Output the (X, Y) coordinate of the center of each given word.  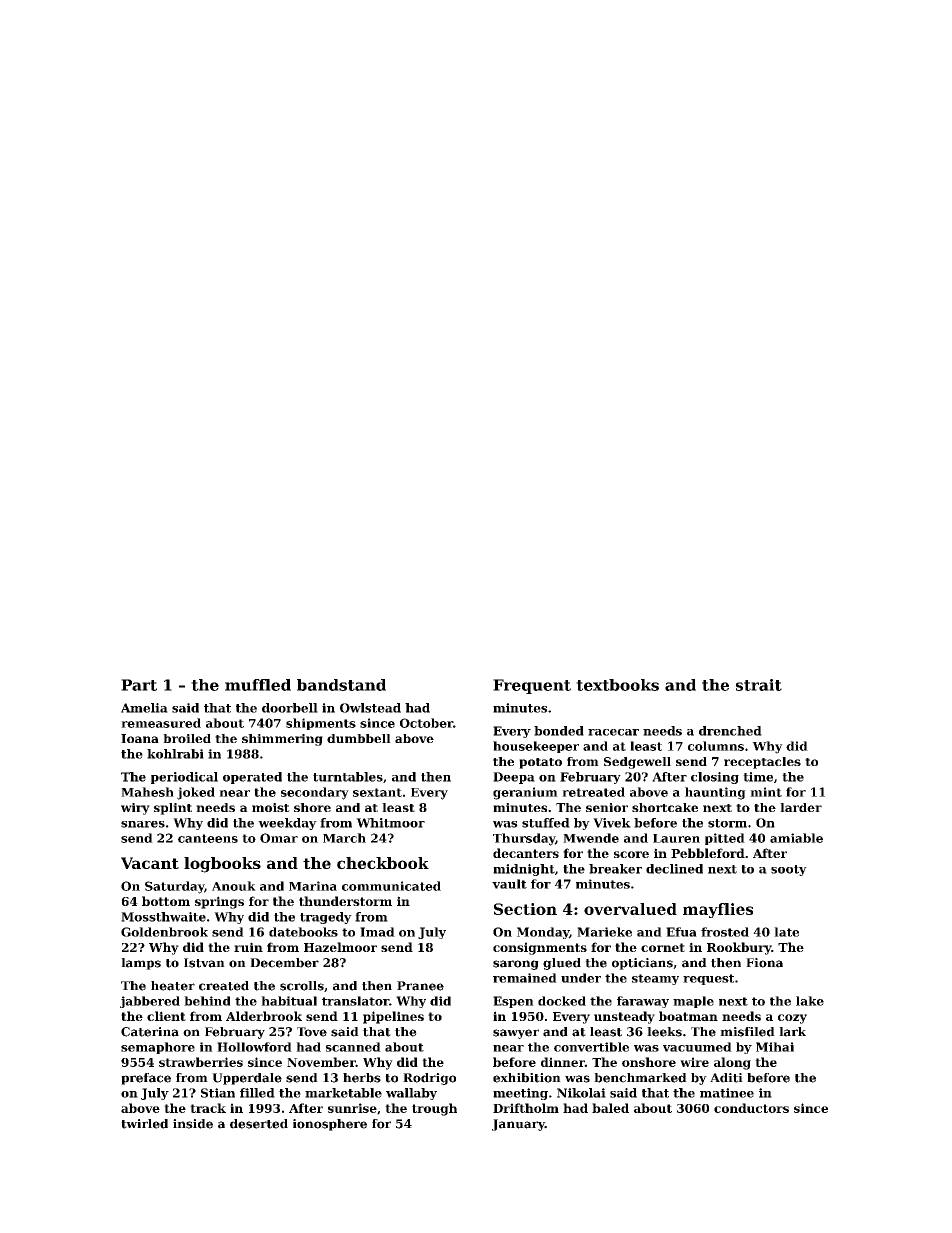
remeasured (161, 723)
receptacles (762, 763)
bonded (559, 731)
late (786, 932)
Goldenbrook (164, 932)
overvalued (630, 909)
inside (193, 1124)
